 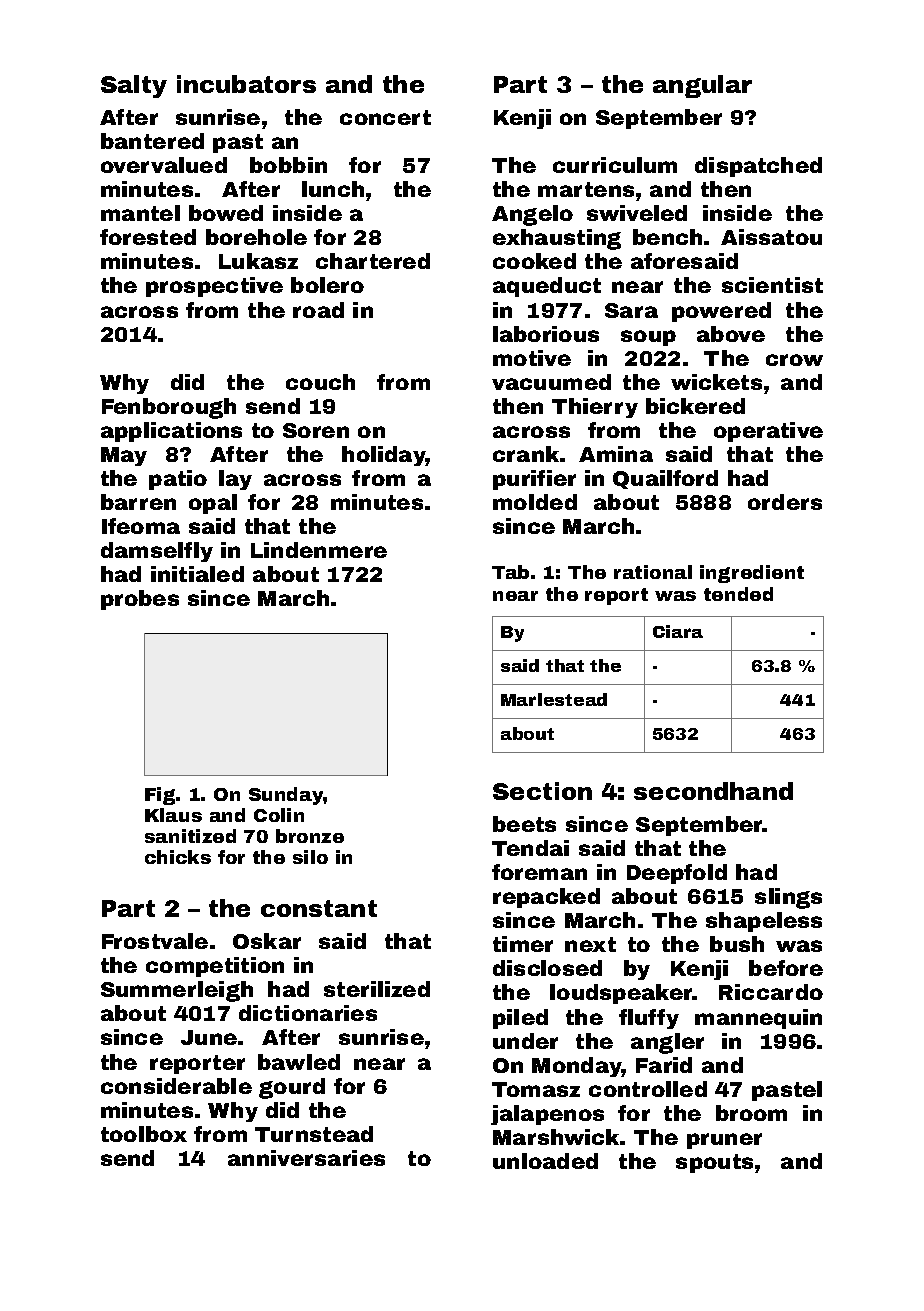 I want to click on bawled, so click(x=299, y=1062).
